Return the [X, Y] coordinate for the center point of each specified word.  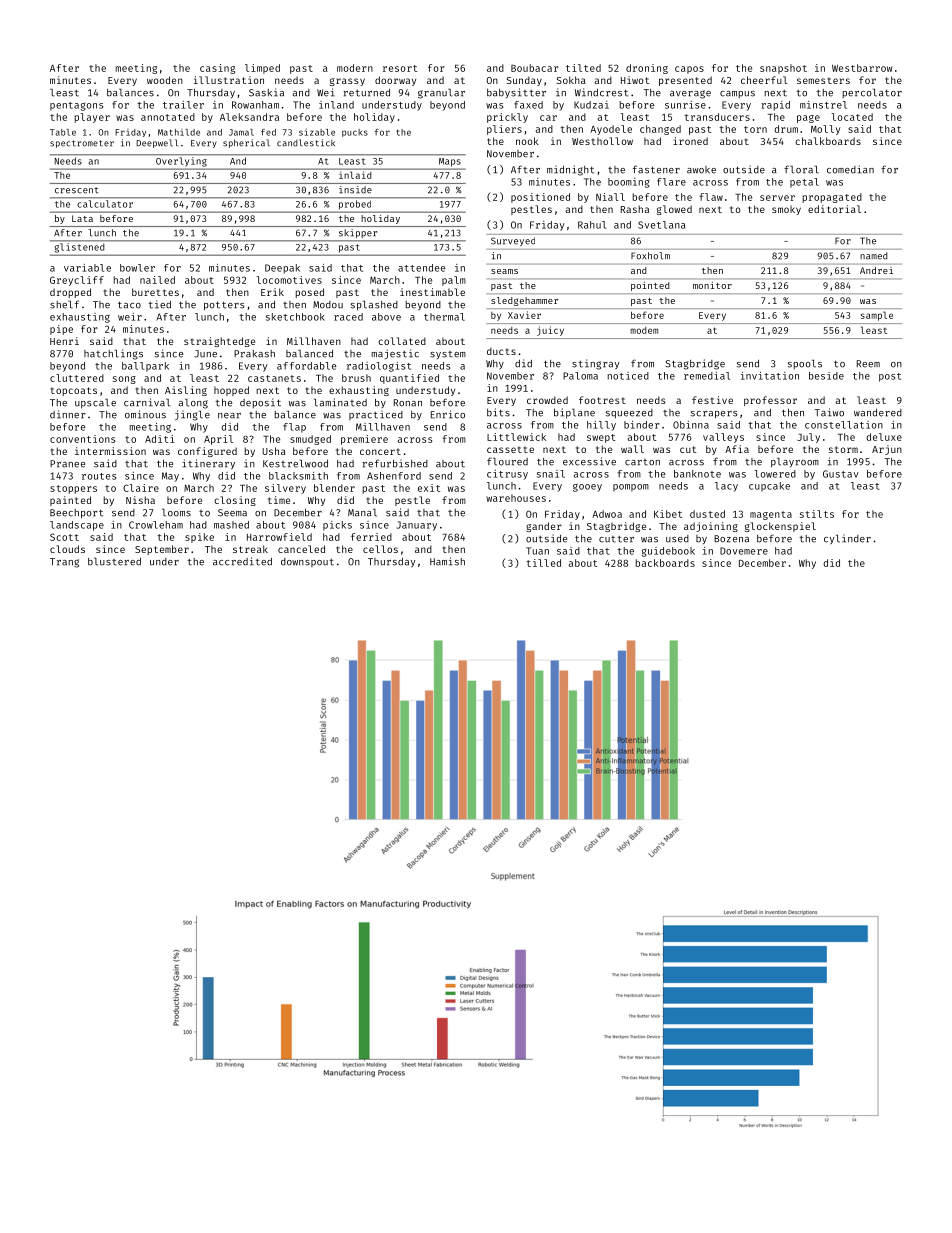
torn [755, 129]
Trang [64, 563]
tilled [543, 563]
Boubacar [535, 68]
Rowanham [255, 105]
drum [786, 129]
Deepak [282, 269]
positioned [540, 198]
